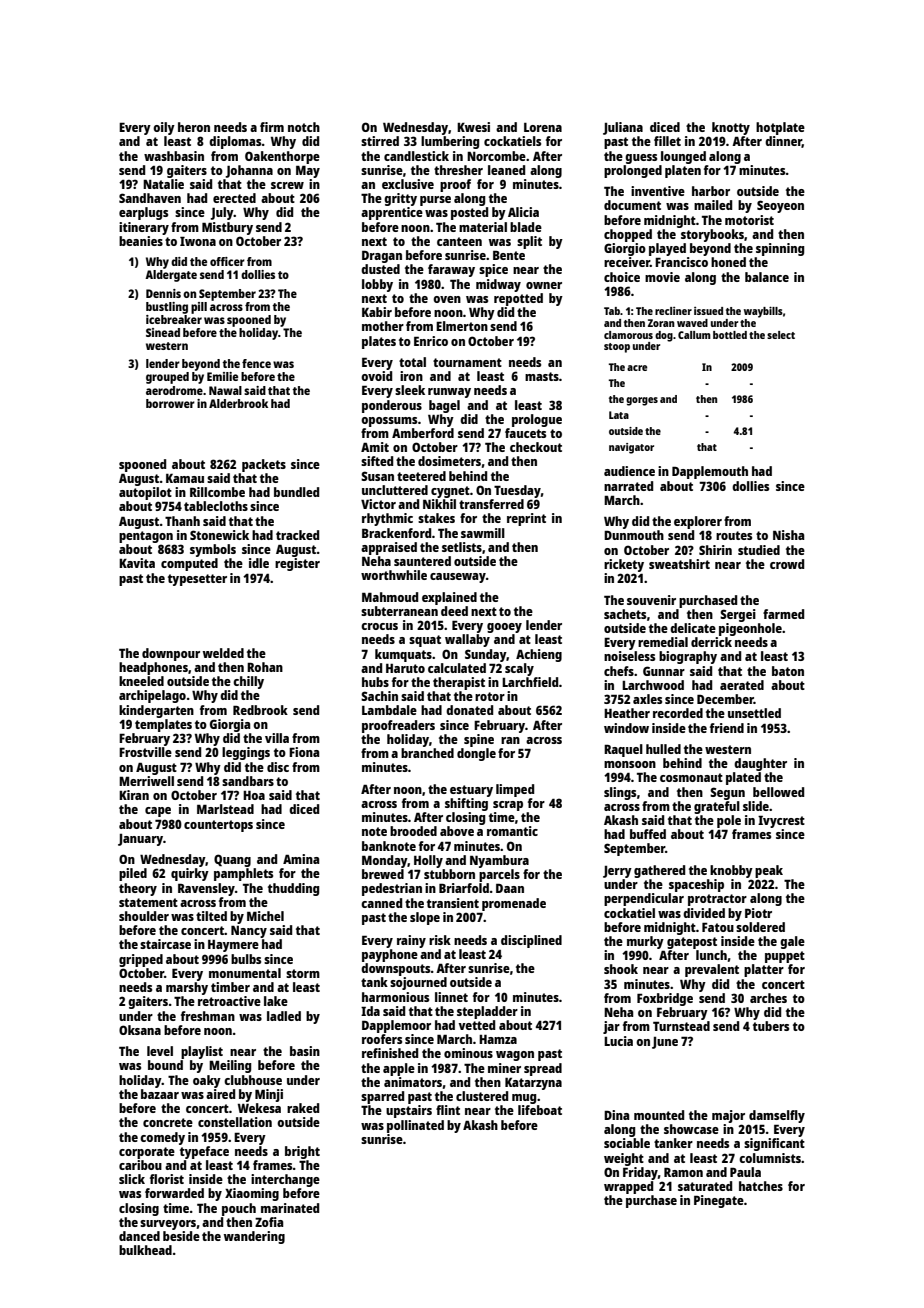 The image size is (924, 1308). What do you see at coordinates (628, 1187) in the screenshot?
I see `wrapped` at bounding box center [628, 1187].
